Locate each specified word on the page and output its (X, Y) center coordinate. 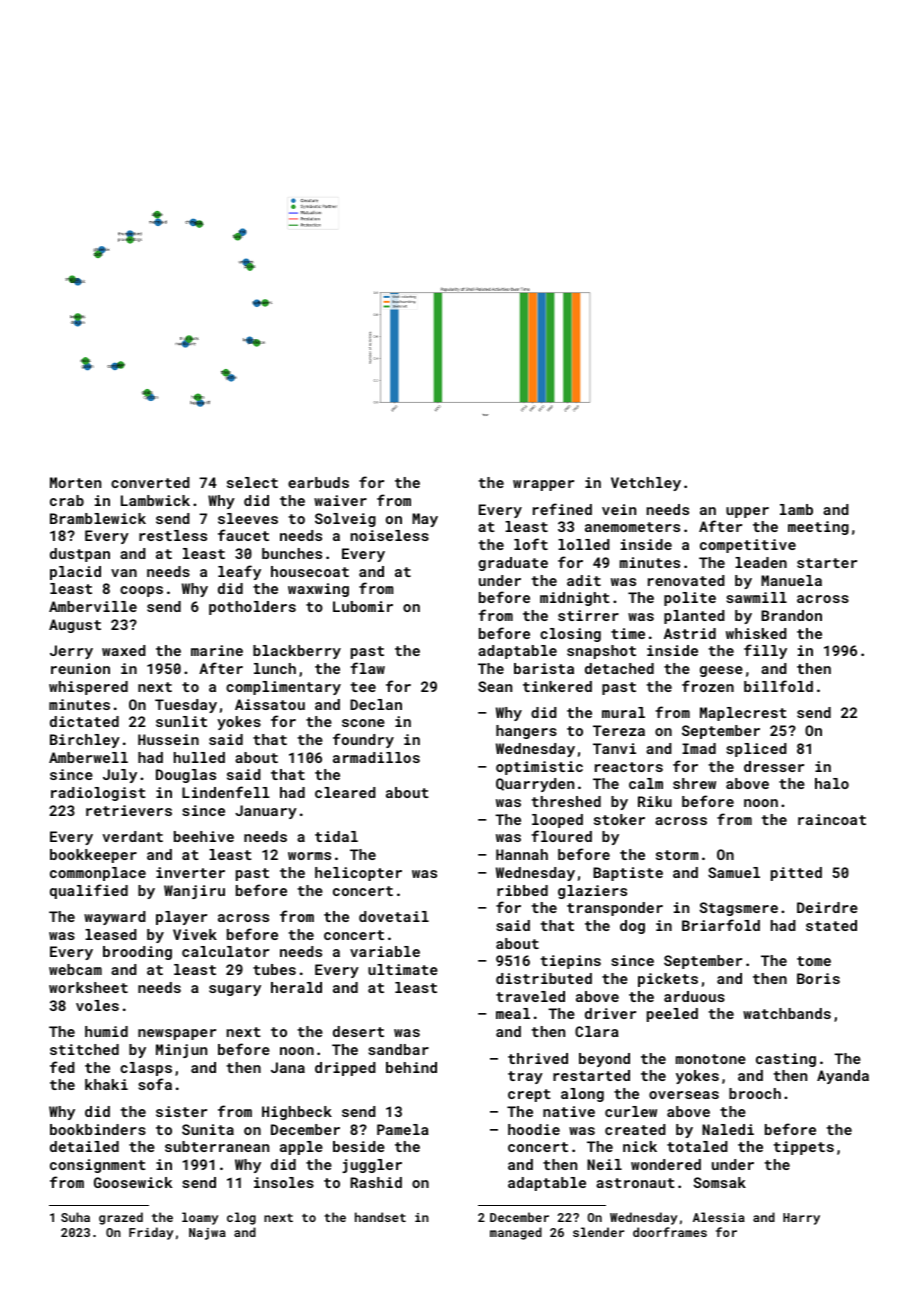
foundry (363, 740)
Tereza (619, 730)
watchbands (787, 1013)
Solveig (345, 520)
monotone (711, 1059)
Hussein (168, 739)
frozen (708, 686)
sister (181, 1111)
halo (832, 783)
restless (173, 535)
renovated (686, 580)
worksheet (88, 987)
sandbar (398, 1049)
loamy (200, 1218)
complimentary (283, 688)
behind (411, 1067)
